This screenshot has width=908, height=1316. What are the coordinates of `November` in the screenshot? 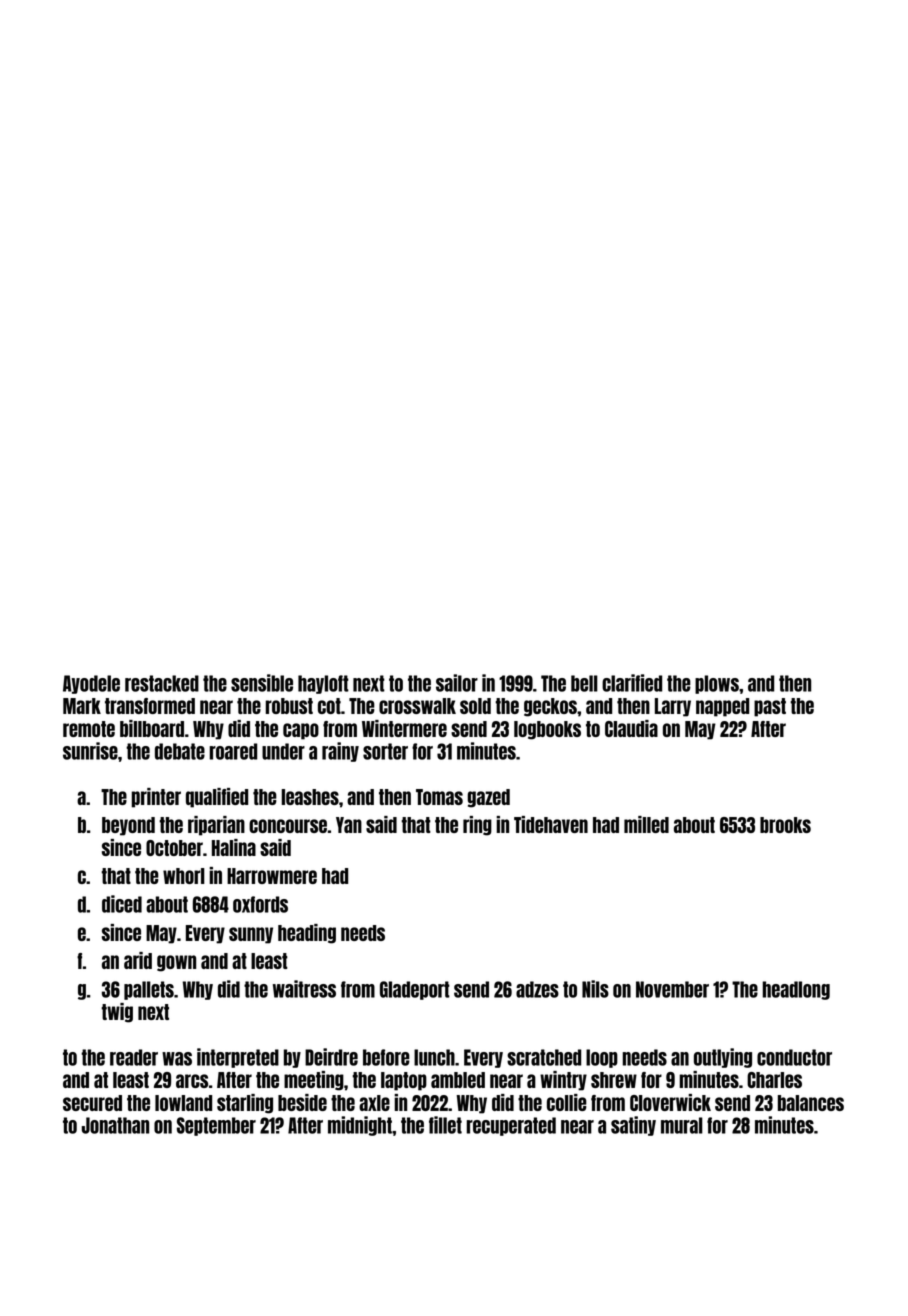 It's located at (672, 989).
